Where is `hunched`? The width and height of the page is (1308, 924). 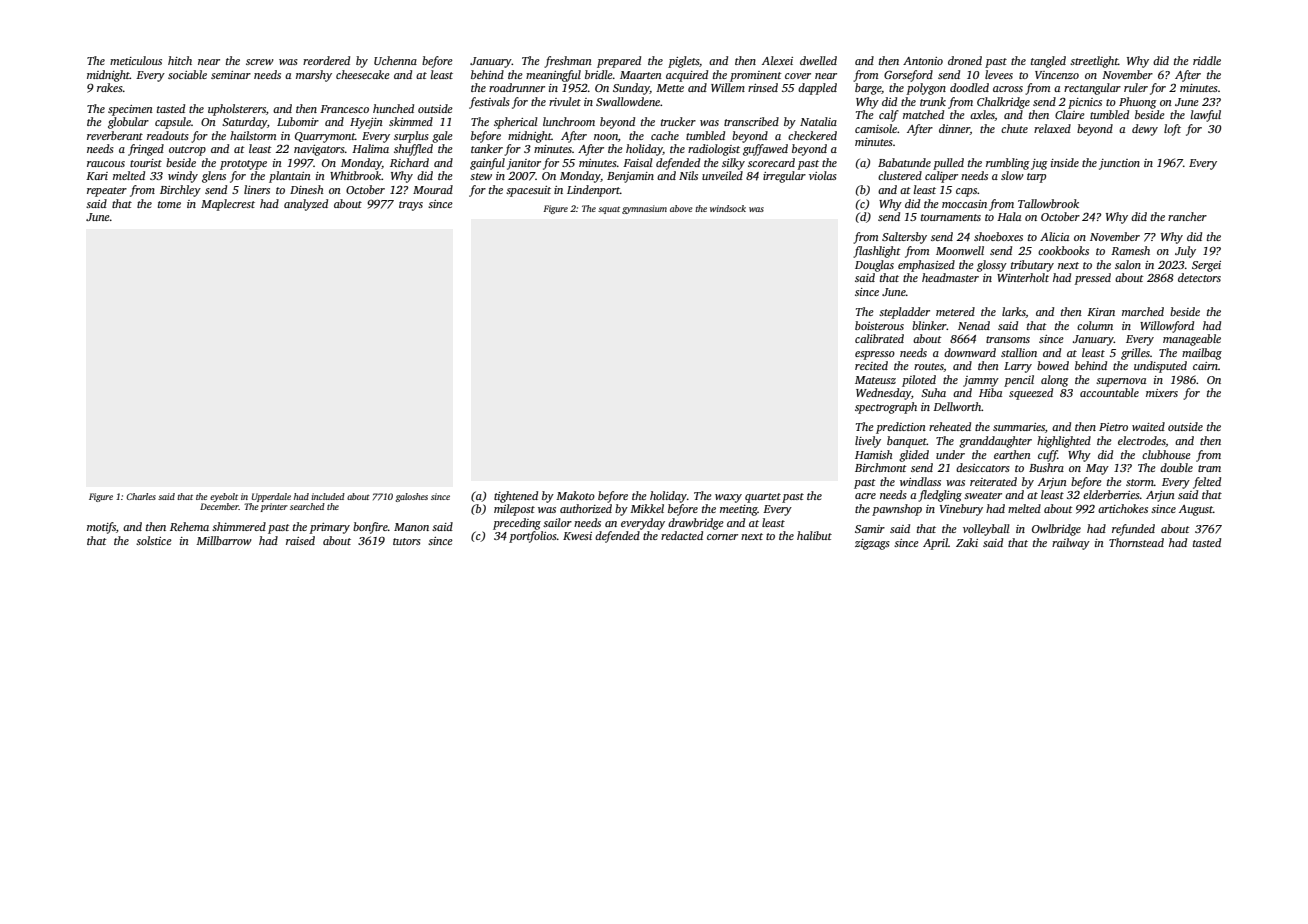
hunched is located at coordinates (393, 108).
